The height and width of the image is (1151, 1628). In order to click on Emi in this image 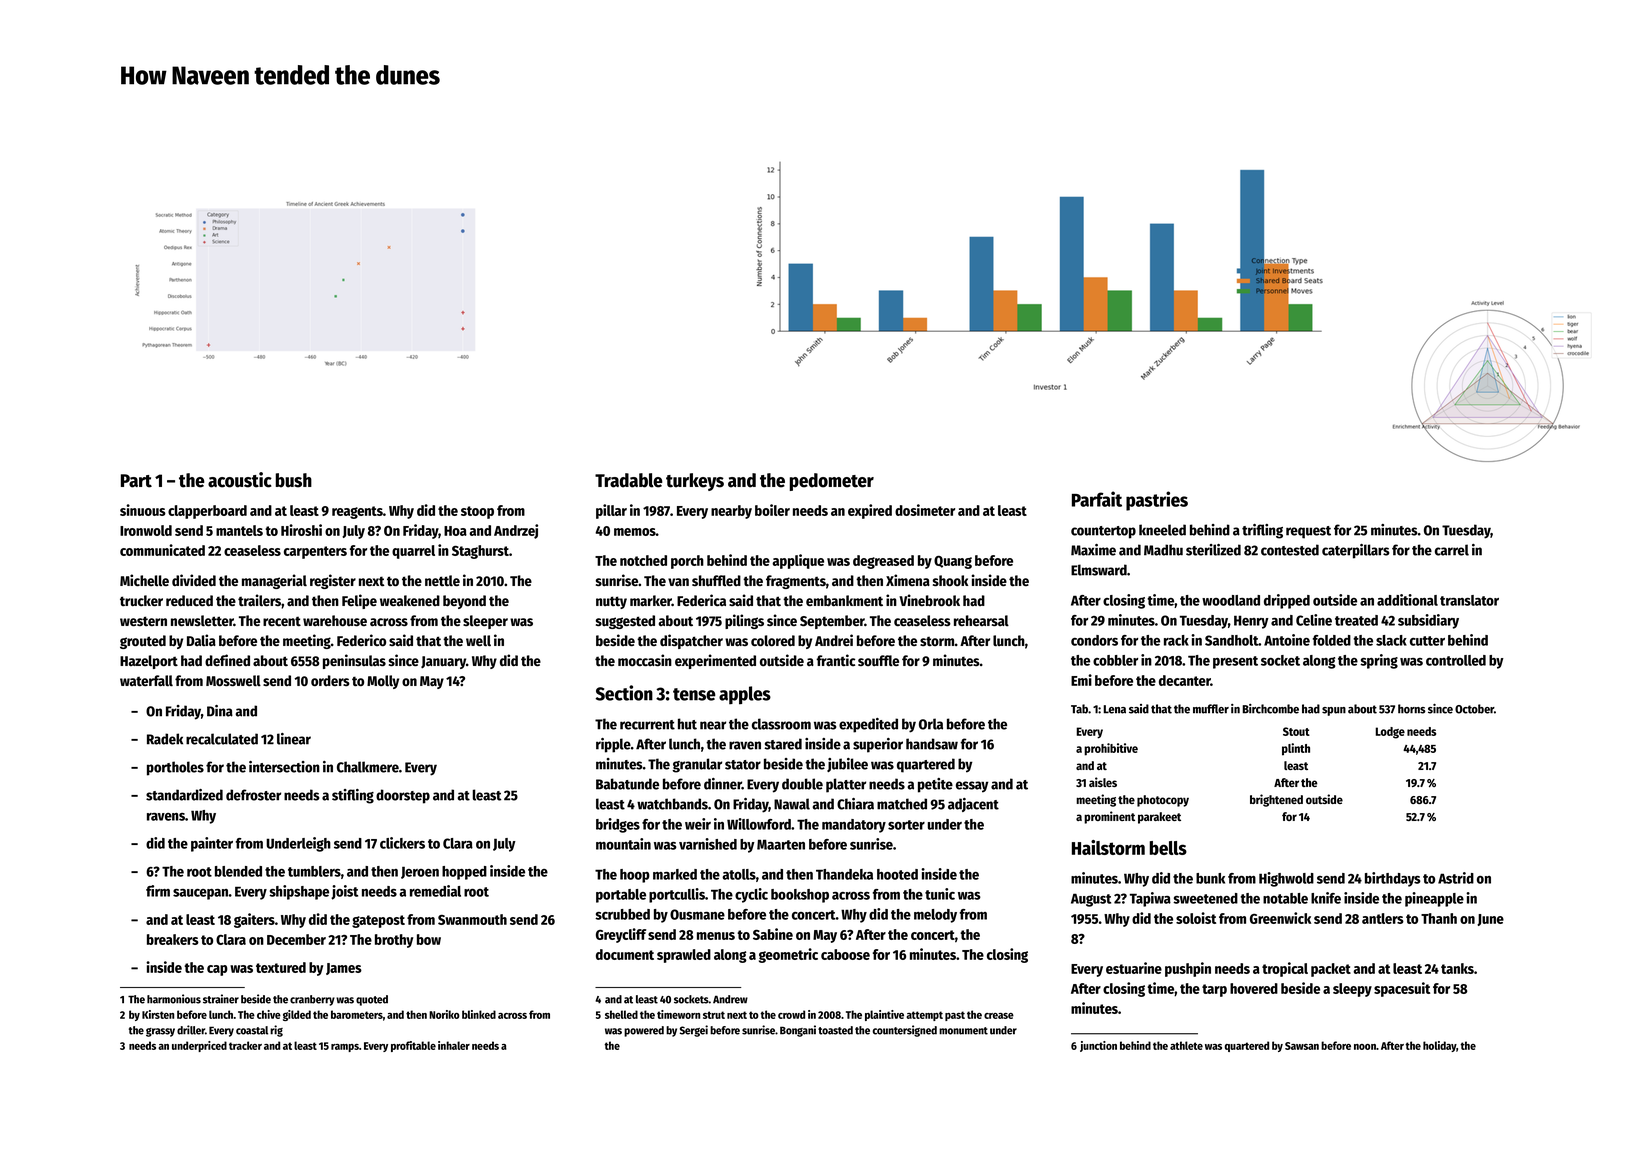, I will do `click(1081, 680)`.
